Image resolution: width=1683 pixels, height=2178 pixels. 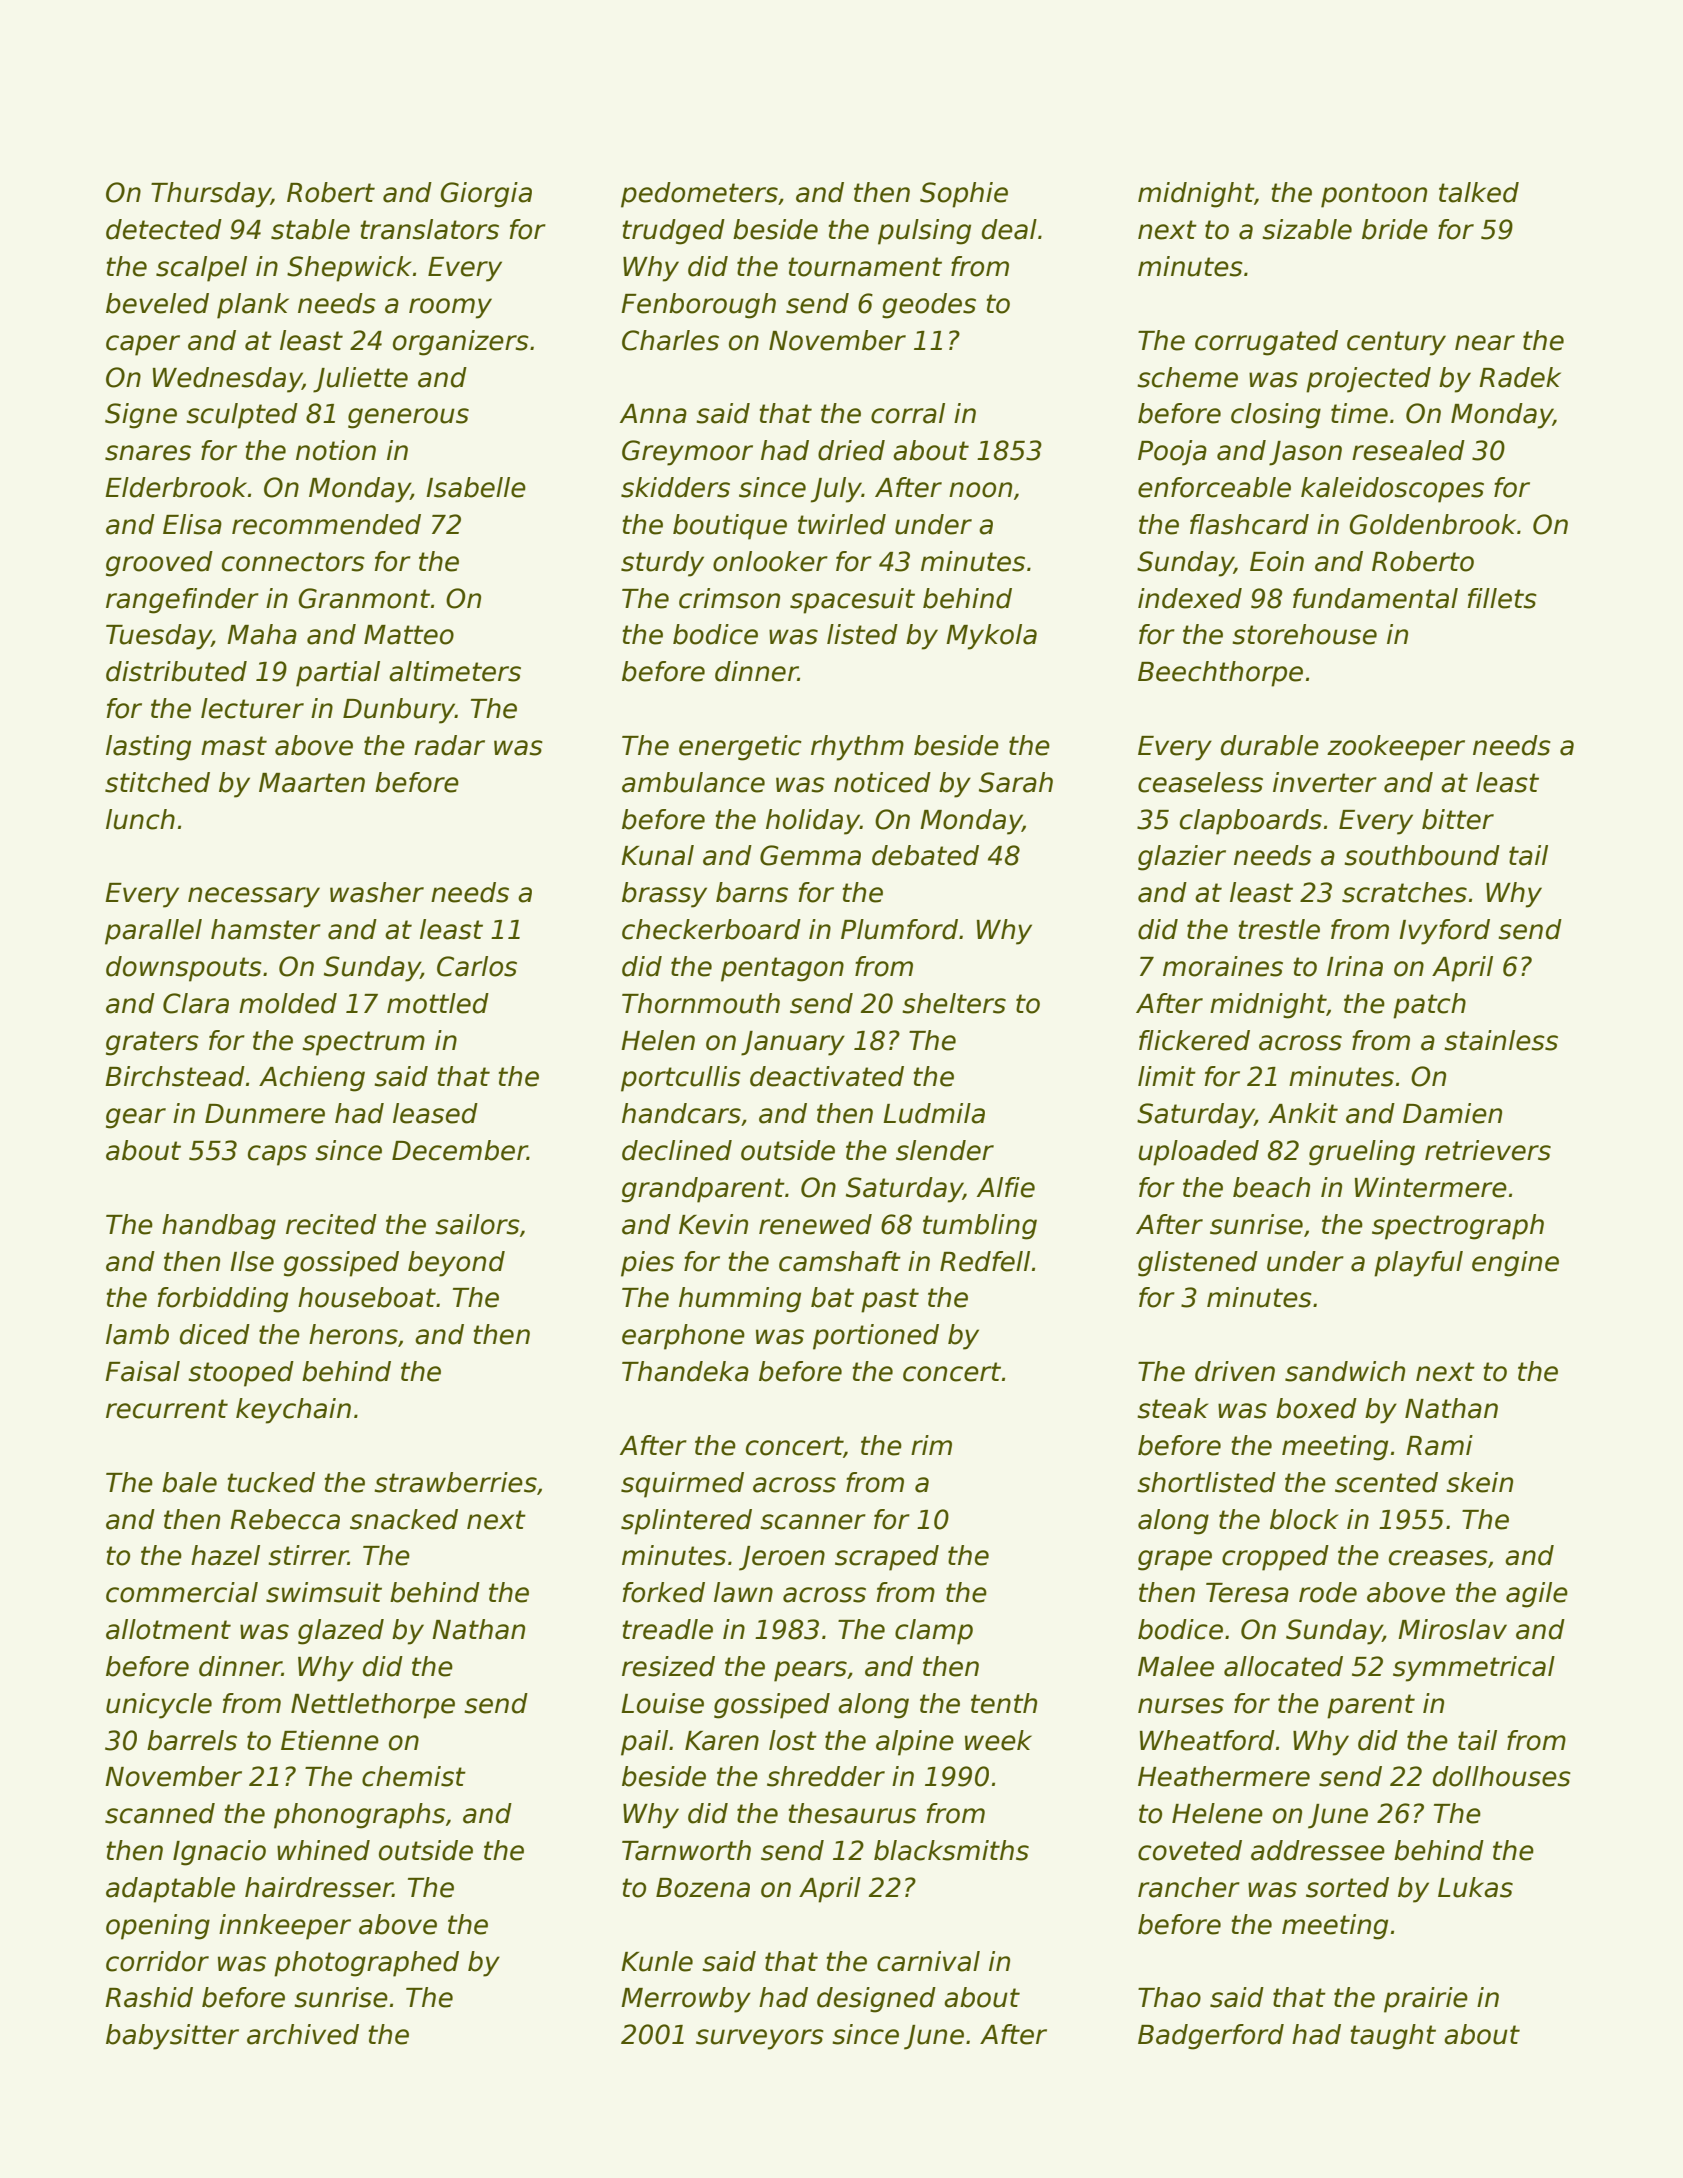 What do you see at coordinates (1537, 1595) in the screenshot?
I see `agile` at bounding box center [1537, 1595].
